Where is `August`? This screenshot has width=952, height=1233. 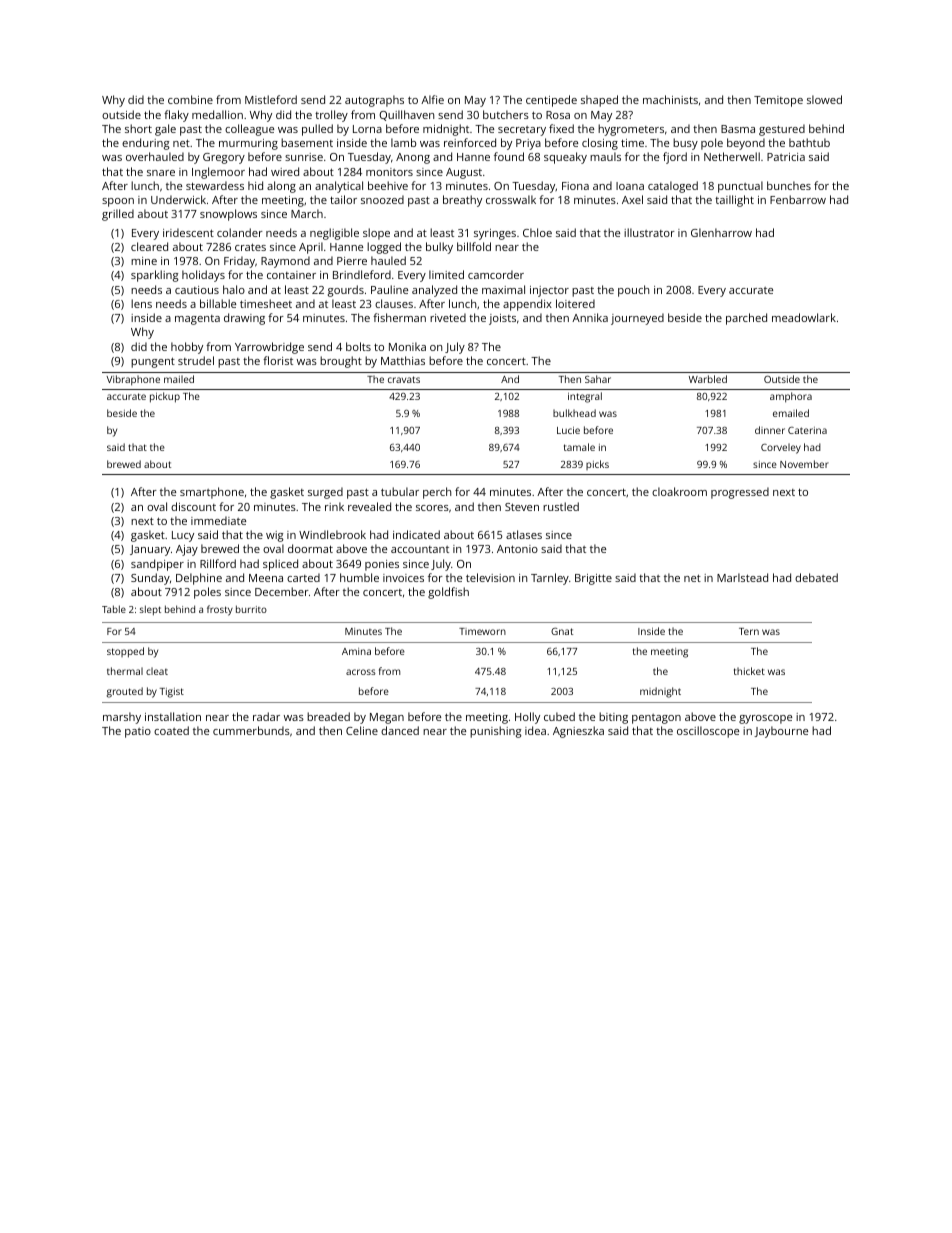
August is located at coordinates (464, 173).
